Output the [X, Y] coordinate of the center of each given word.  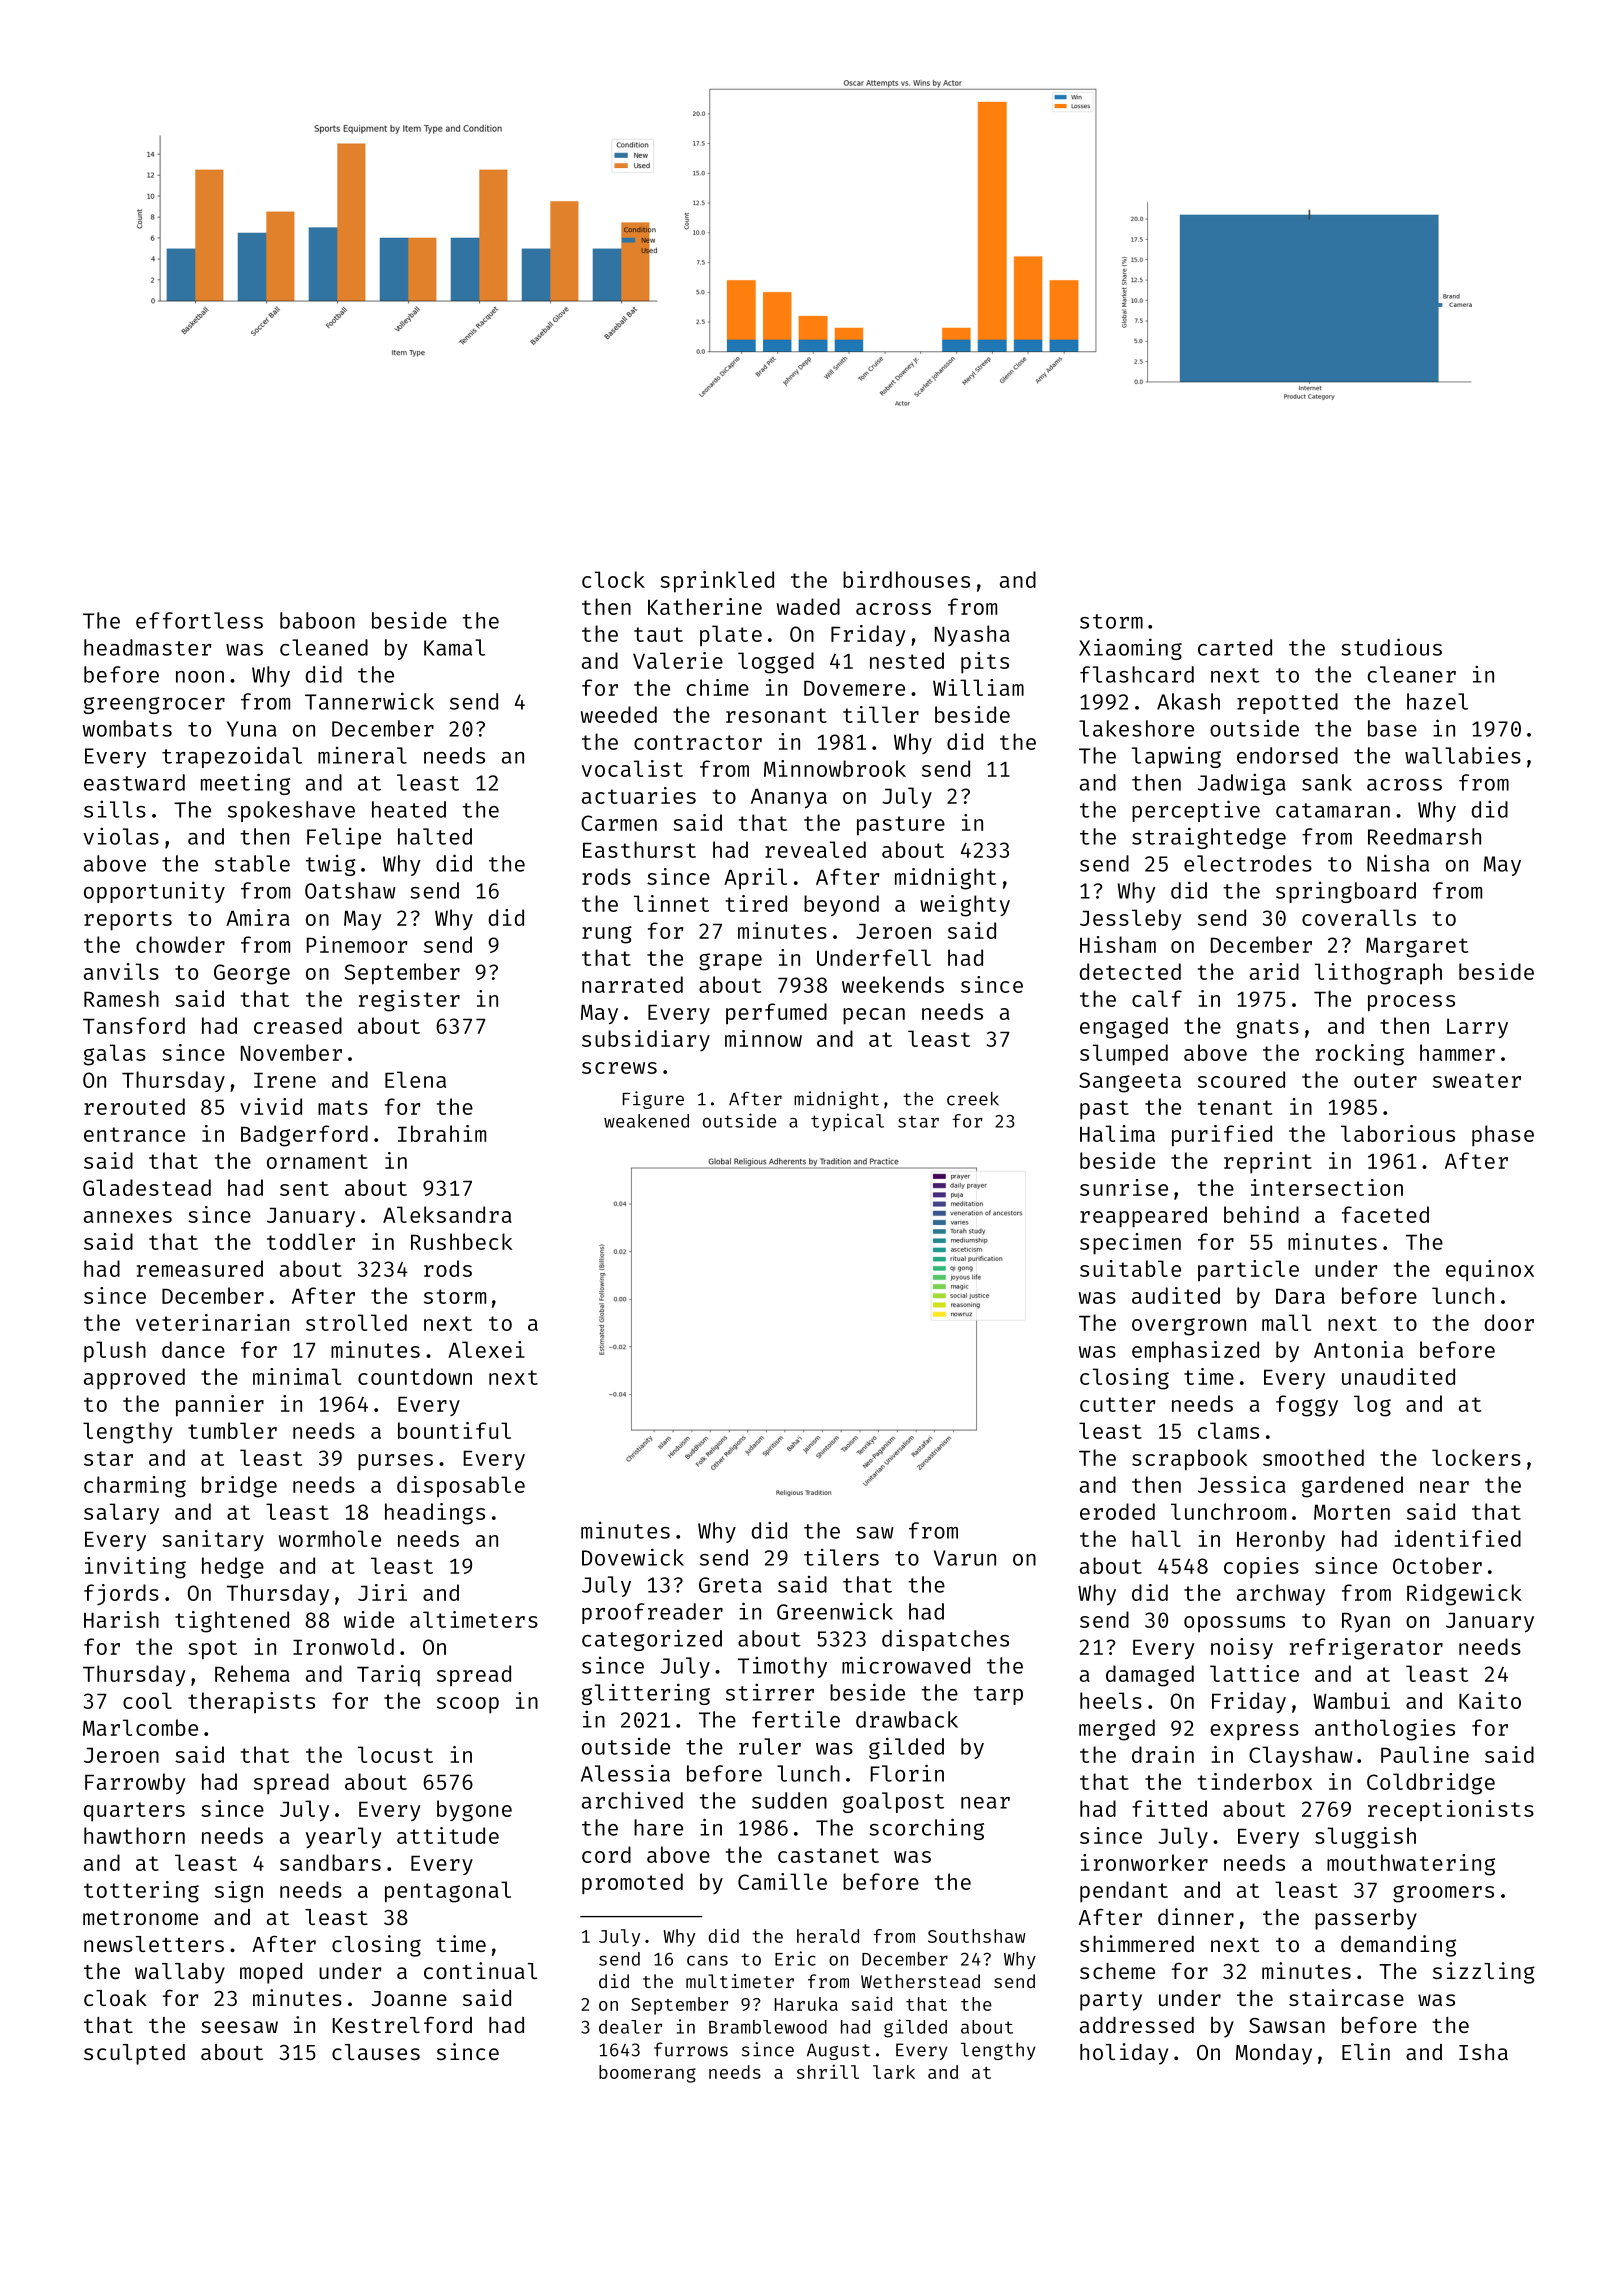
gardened [1352, 1487]
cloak [115, 1998]
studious [1391, 647]
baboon [317, 620]
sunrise [1124, 1187]
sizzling [1484, 1973]
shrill [828, 2071]
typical [847, 1122]
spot [212, 1650]
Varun [965, 1558]
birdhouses [906, 579]
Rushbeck [461, 1241]
